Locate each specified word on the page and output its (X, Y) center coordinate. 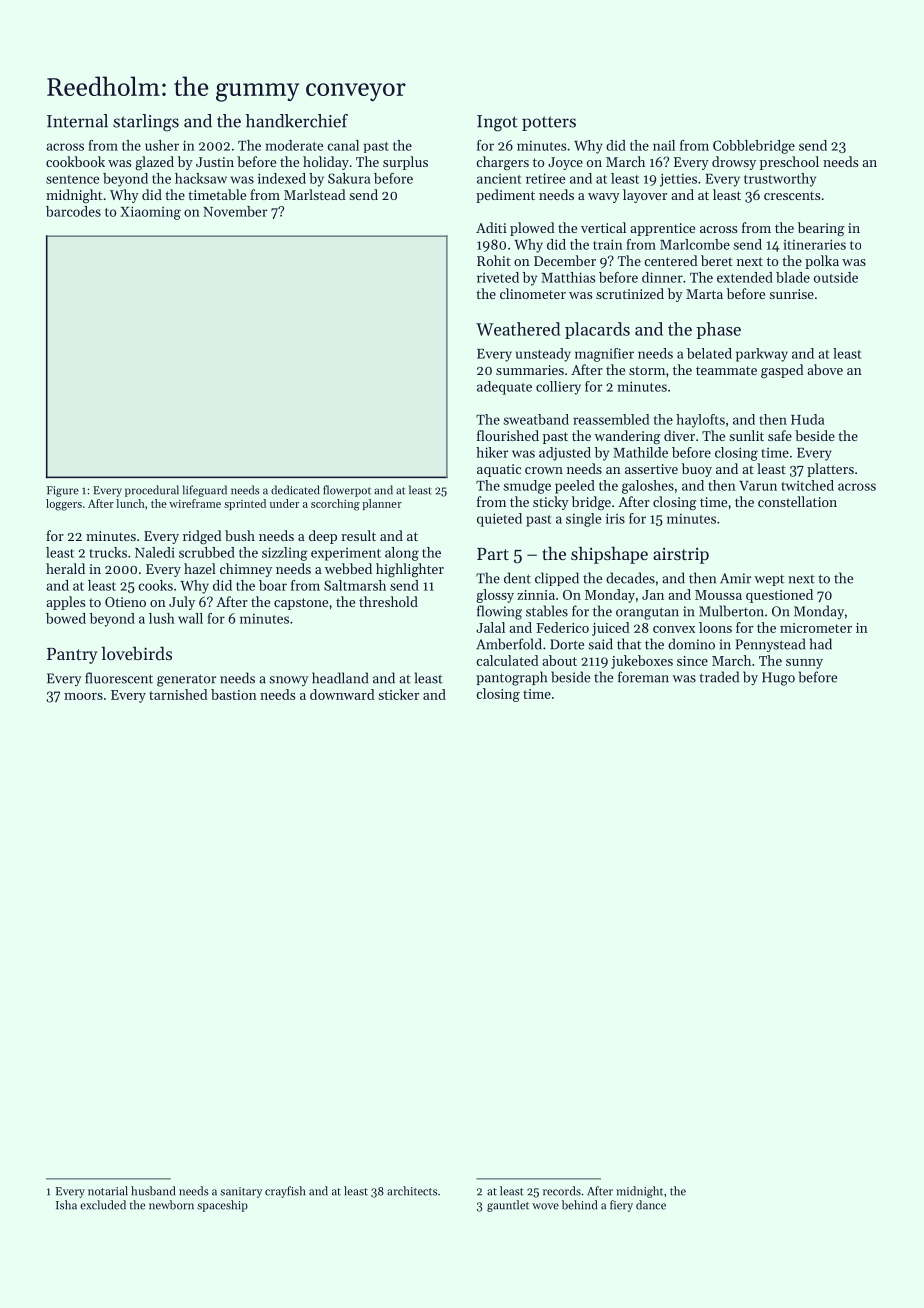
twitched (808, 485)
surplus (405, 163)
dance (651, 1205)
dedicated (295, 490)
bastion (234, 694)
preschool (789, 163)
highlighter (410, 570)
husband (153, 1191)
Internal (77, 121)
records (562, 1191)
